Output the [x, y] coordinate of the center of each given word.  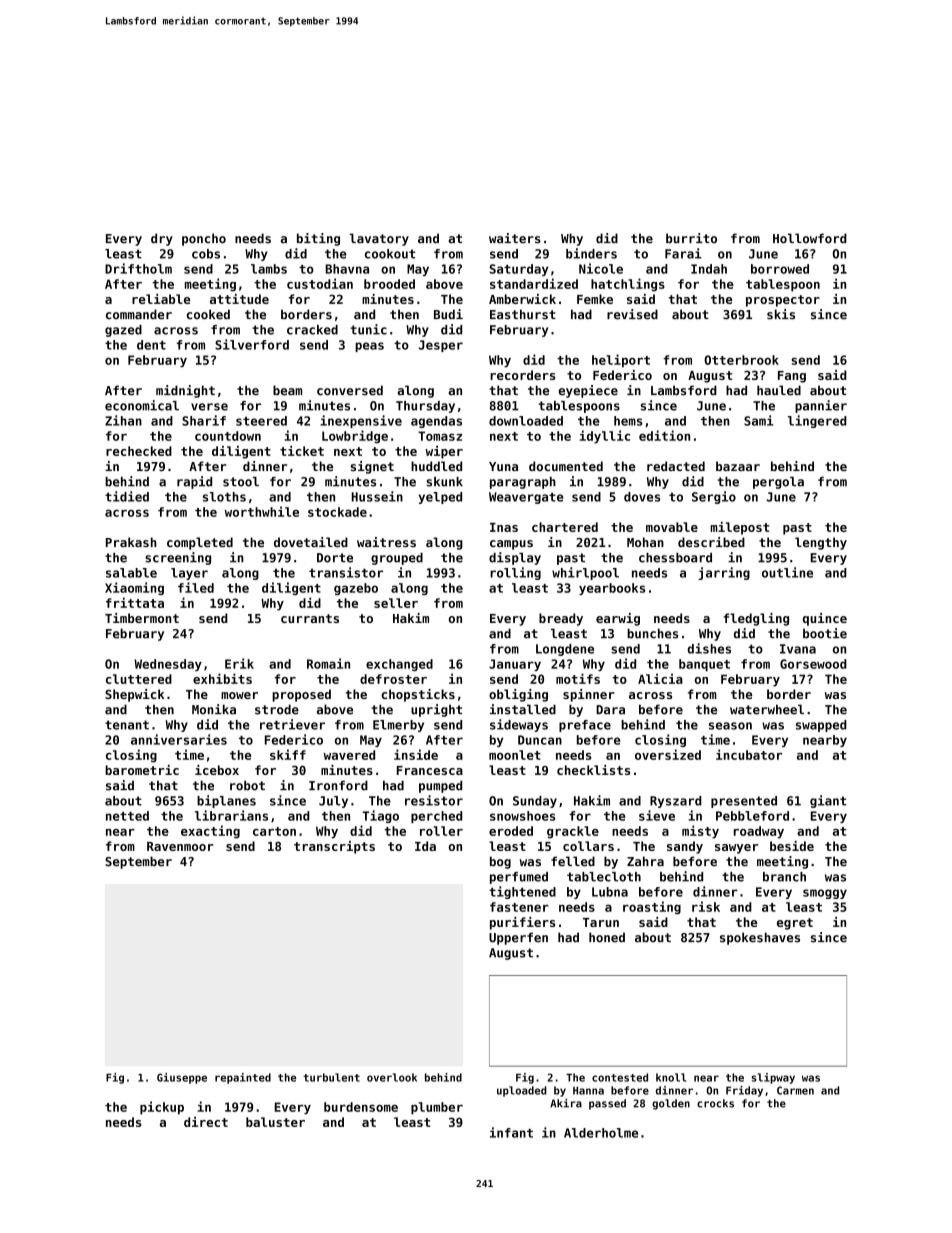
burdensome [361, 1107]
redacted [676, 466]
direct [206, 1122]
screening [178, 558]
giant [828, 801]
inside [416, 754]
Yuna [503, 466]
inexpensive [361, 421]
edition [664, 435]
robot [247, 785]
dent [151, 345]
